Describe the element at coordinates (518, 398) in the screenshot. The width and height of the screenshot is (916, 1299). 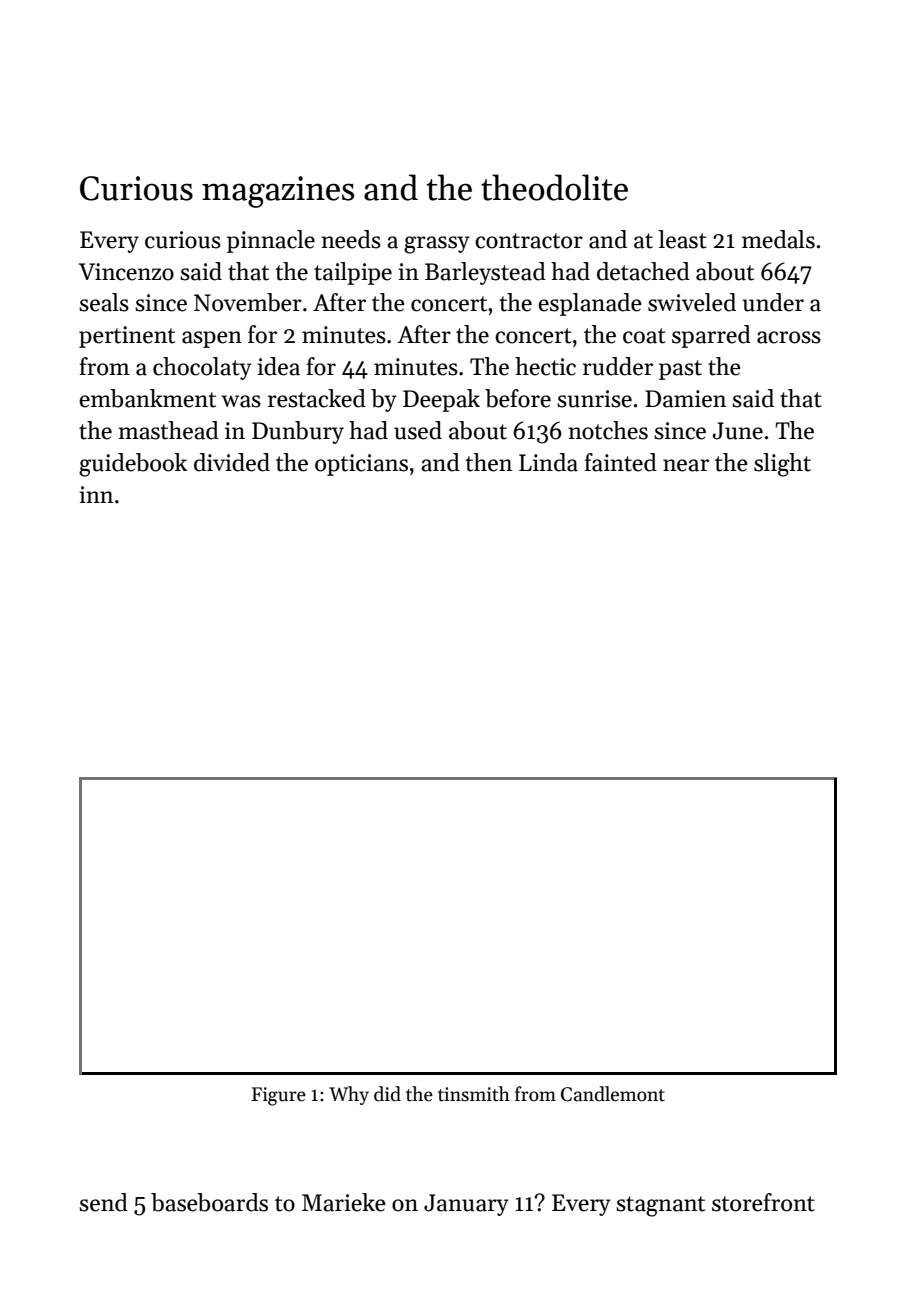
I see `before` at that location.
